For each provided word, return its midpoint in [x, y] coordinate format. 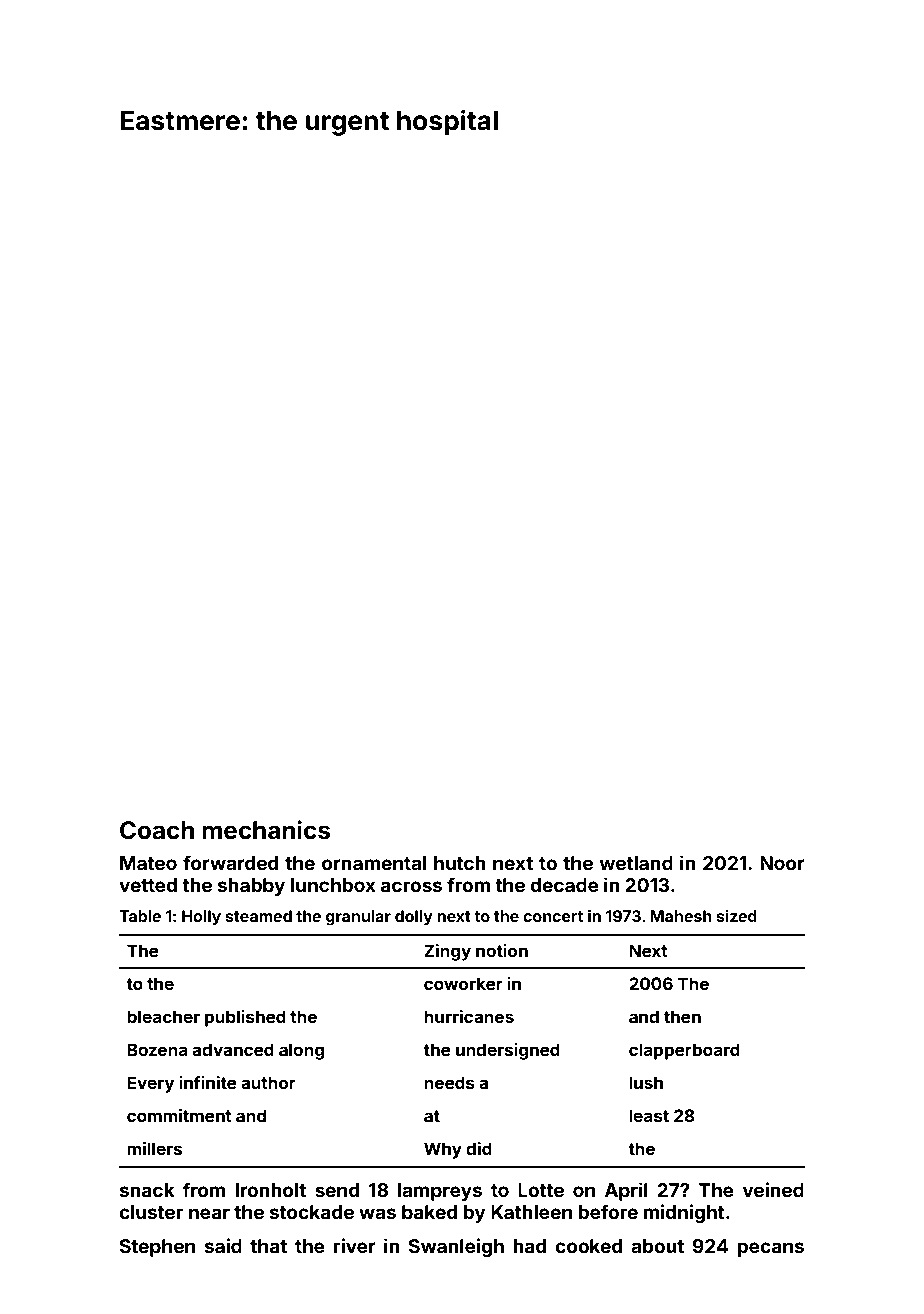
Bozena [157, 1049]
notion [502, 950]
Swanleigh [456, 1247]
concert [553, 916]
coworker [463, 983]
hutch [460, 863]
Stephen [157, 1248]
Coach [157, 830]
